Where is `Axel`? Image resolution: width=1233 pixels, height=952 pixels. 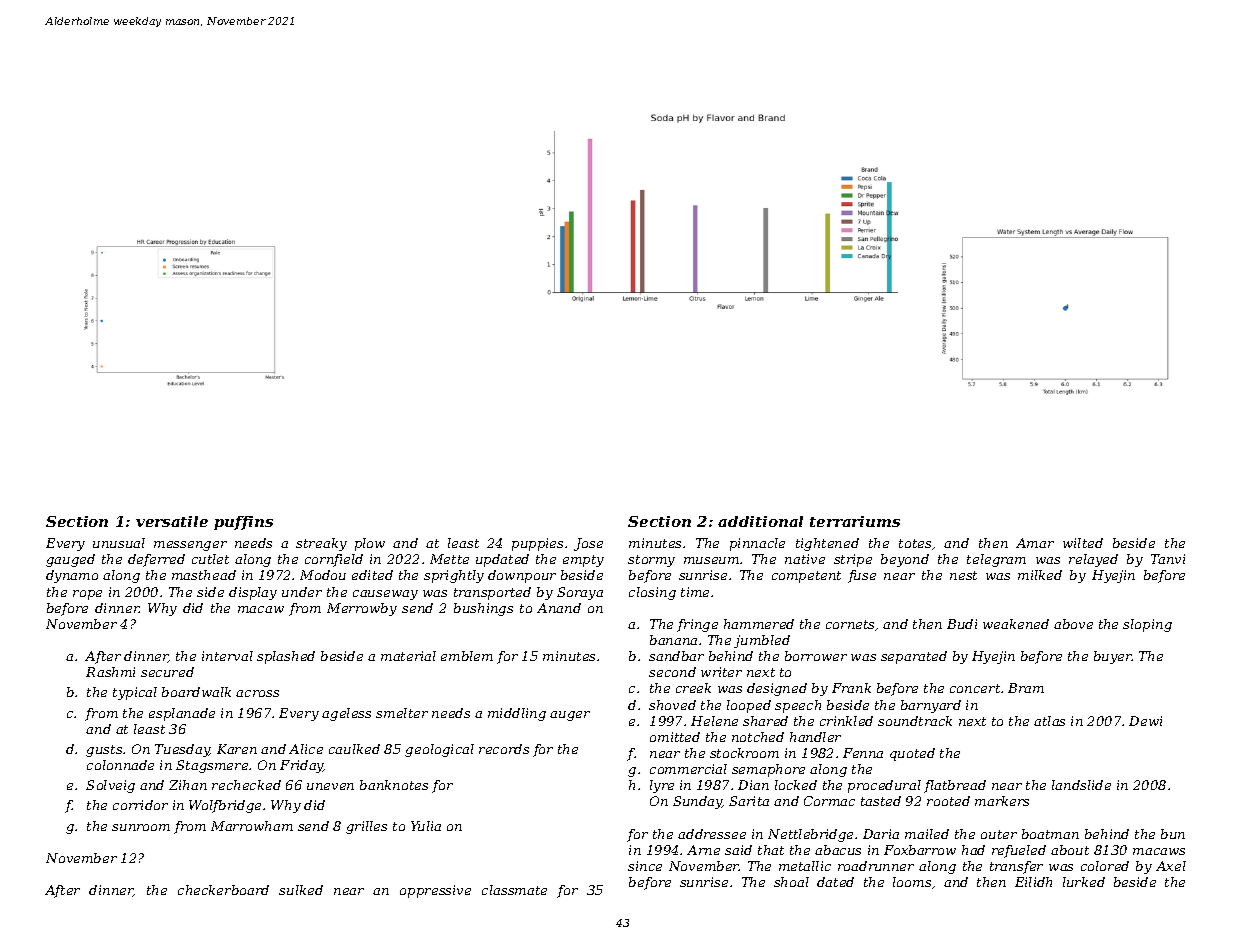
Axel is located at coordinates (1171, 866).
